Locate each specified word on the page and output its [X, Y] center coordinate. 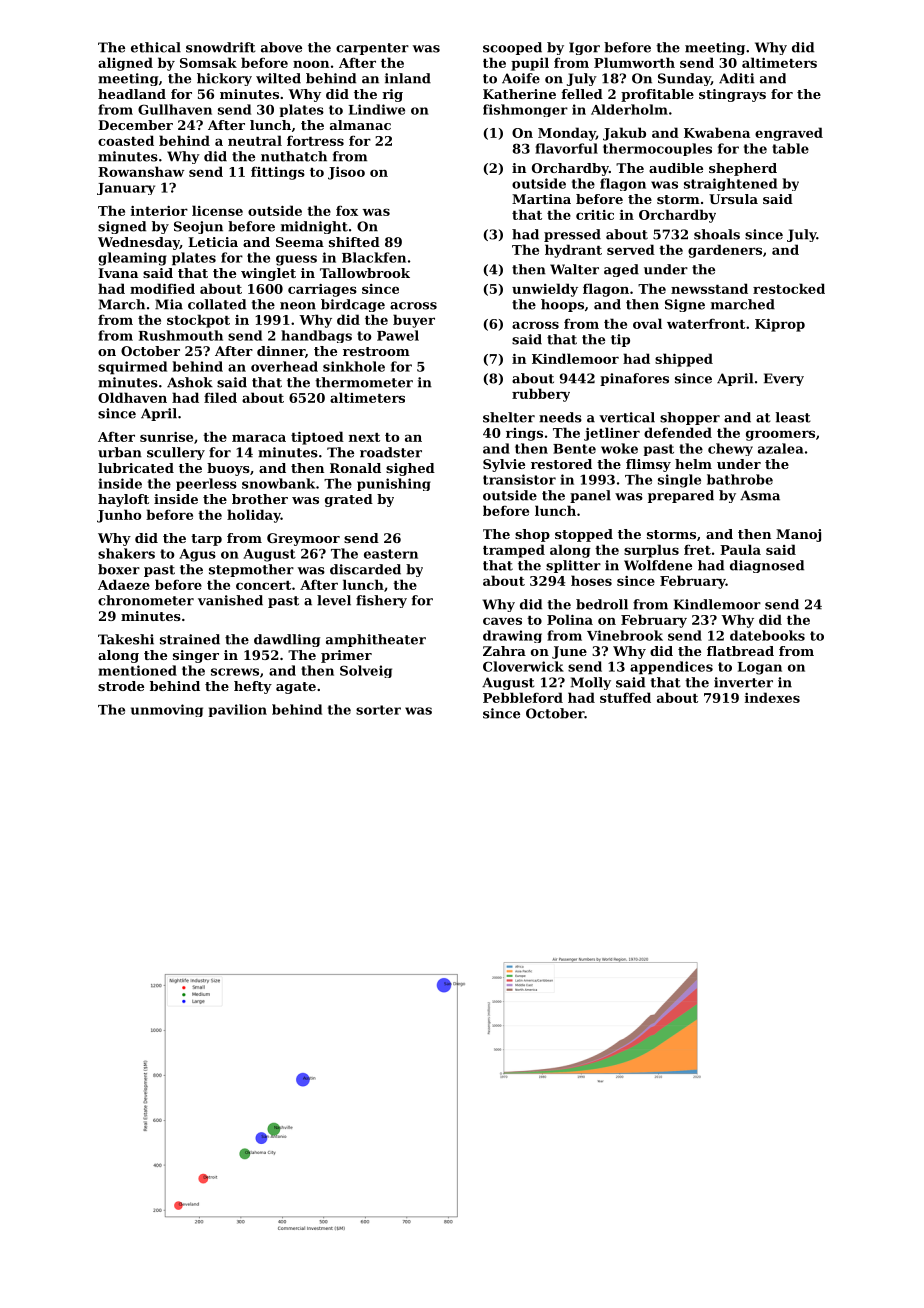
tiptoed [317, 438]
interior [159, 211]
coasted [126, 140]
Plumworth [634, 62]
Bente [574, 449]
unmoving [167, 710]
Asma [760, 495]
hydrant [573, 251]
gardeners [725, 251]
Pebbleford [523, 697]
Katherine [519, 94]
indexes [772, 697]
